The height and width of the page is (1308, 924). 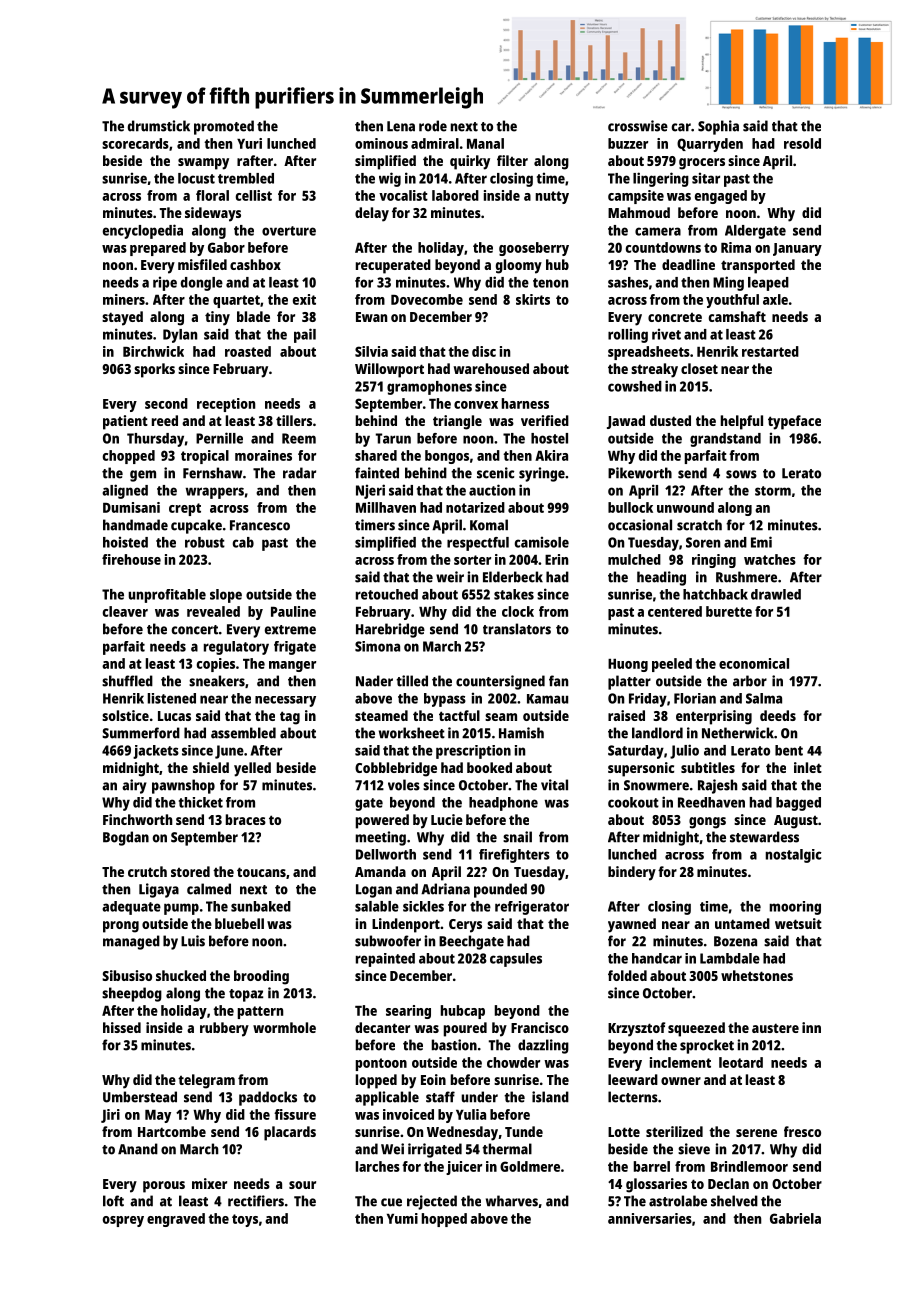 What do you see at coordinates (401, 126) in the page?
I see `Lena` at bounding box center [401, 126].
